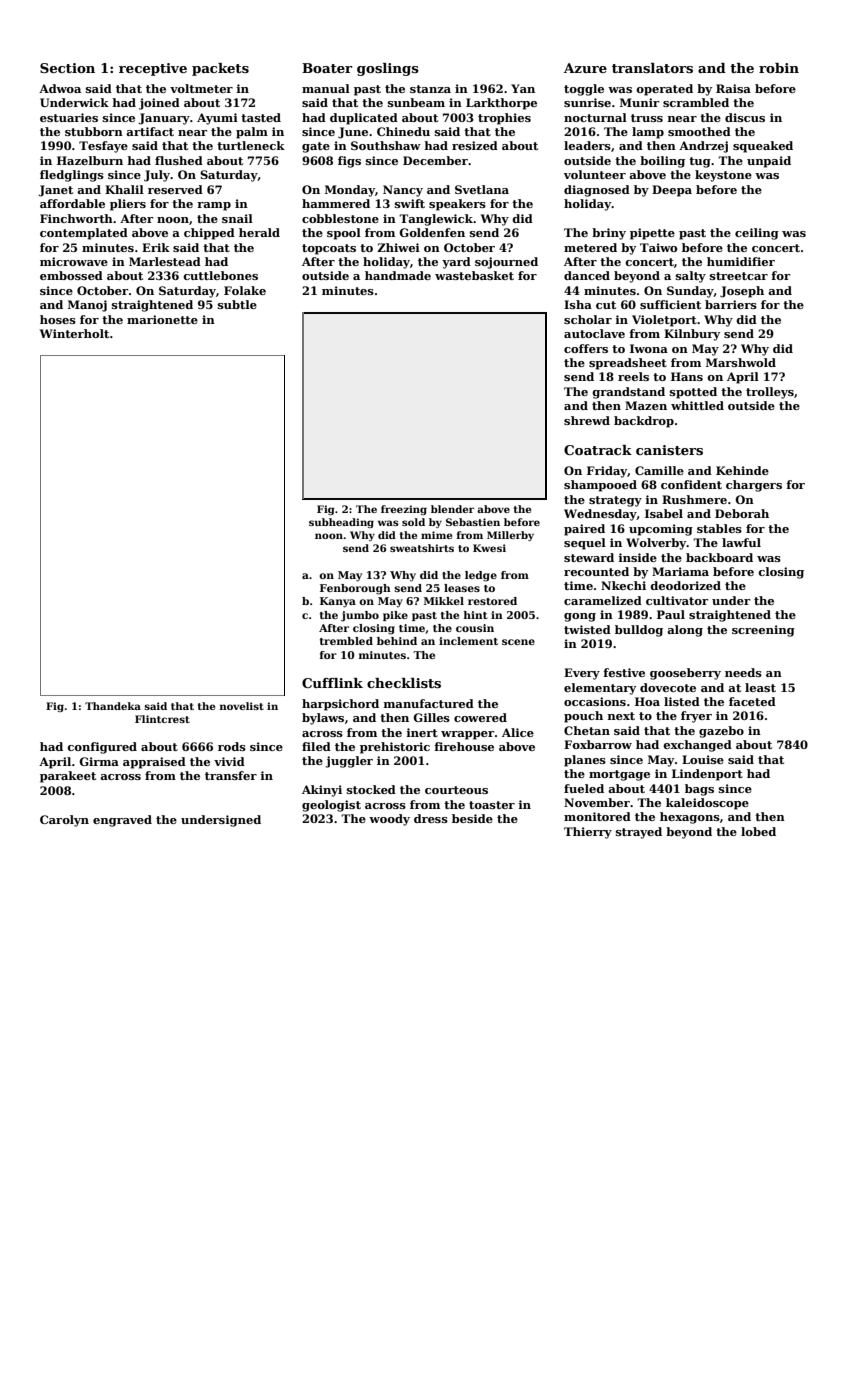 This screenshot has width=849, height=1400. Describe the element at coordinates (763, 147) in the screenshot. I see `squeaked` at that location.
